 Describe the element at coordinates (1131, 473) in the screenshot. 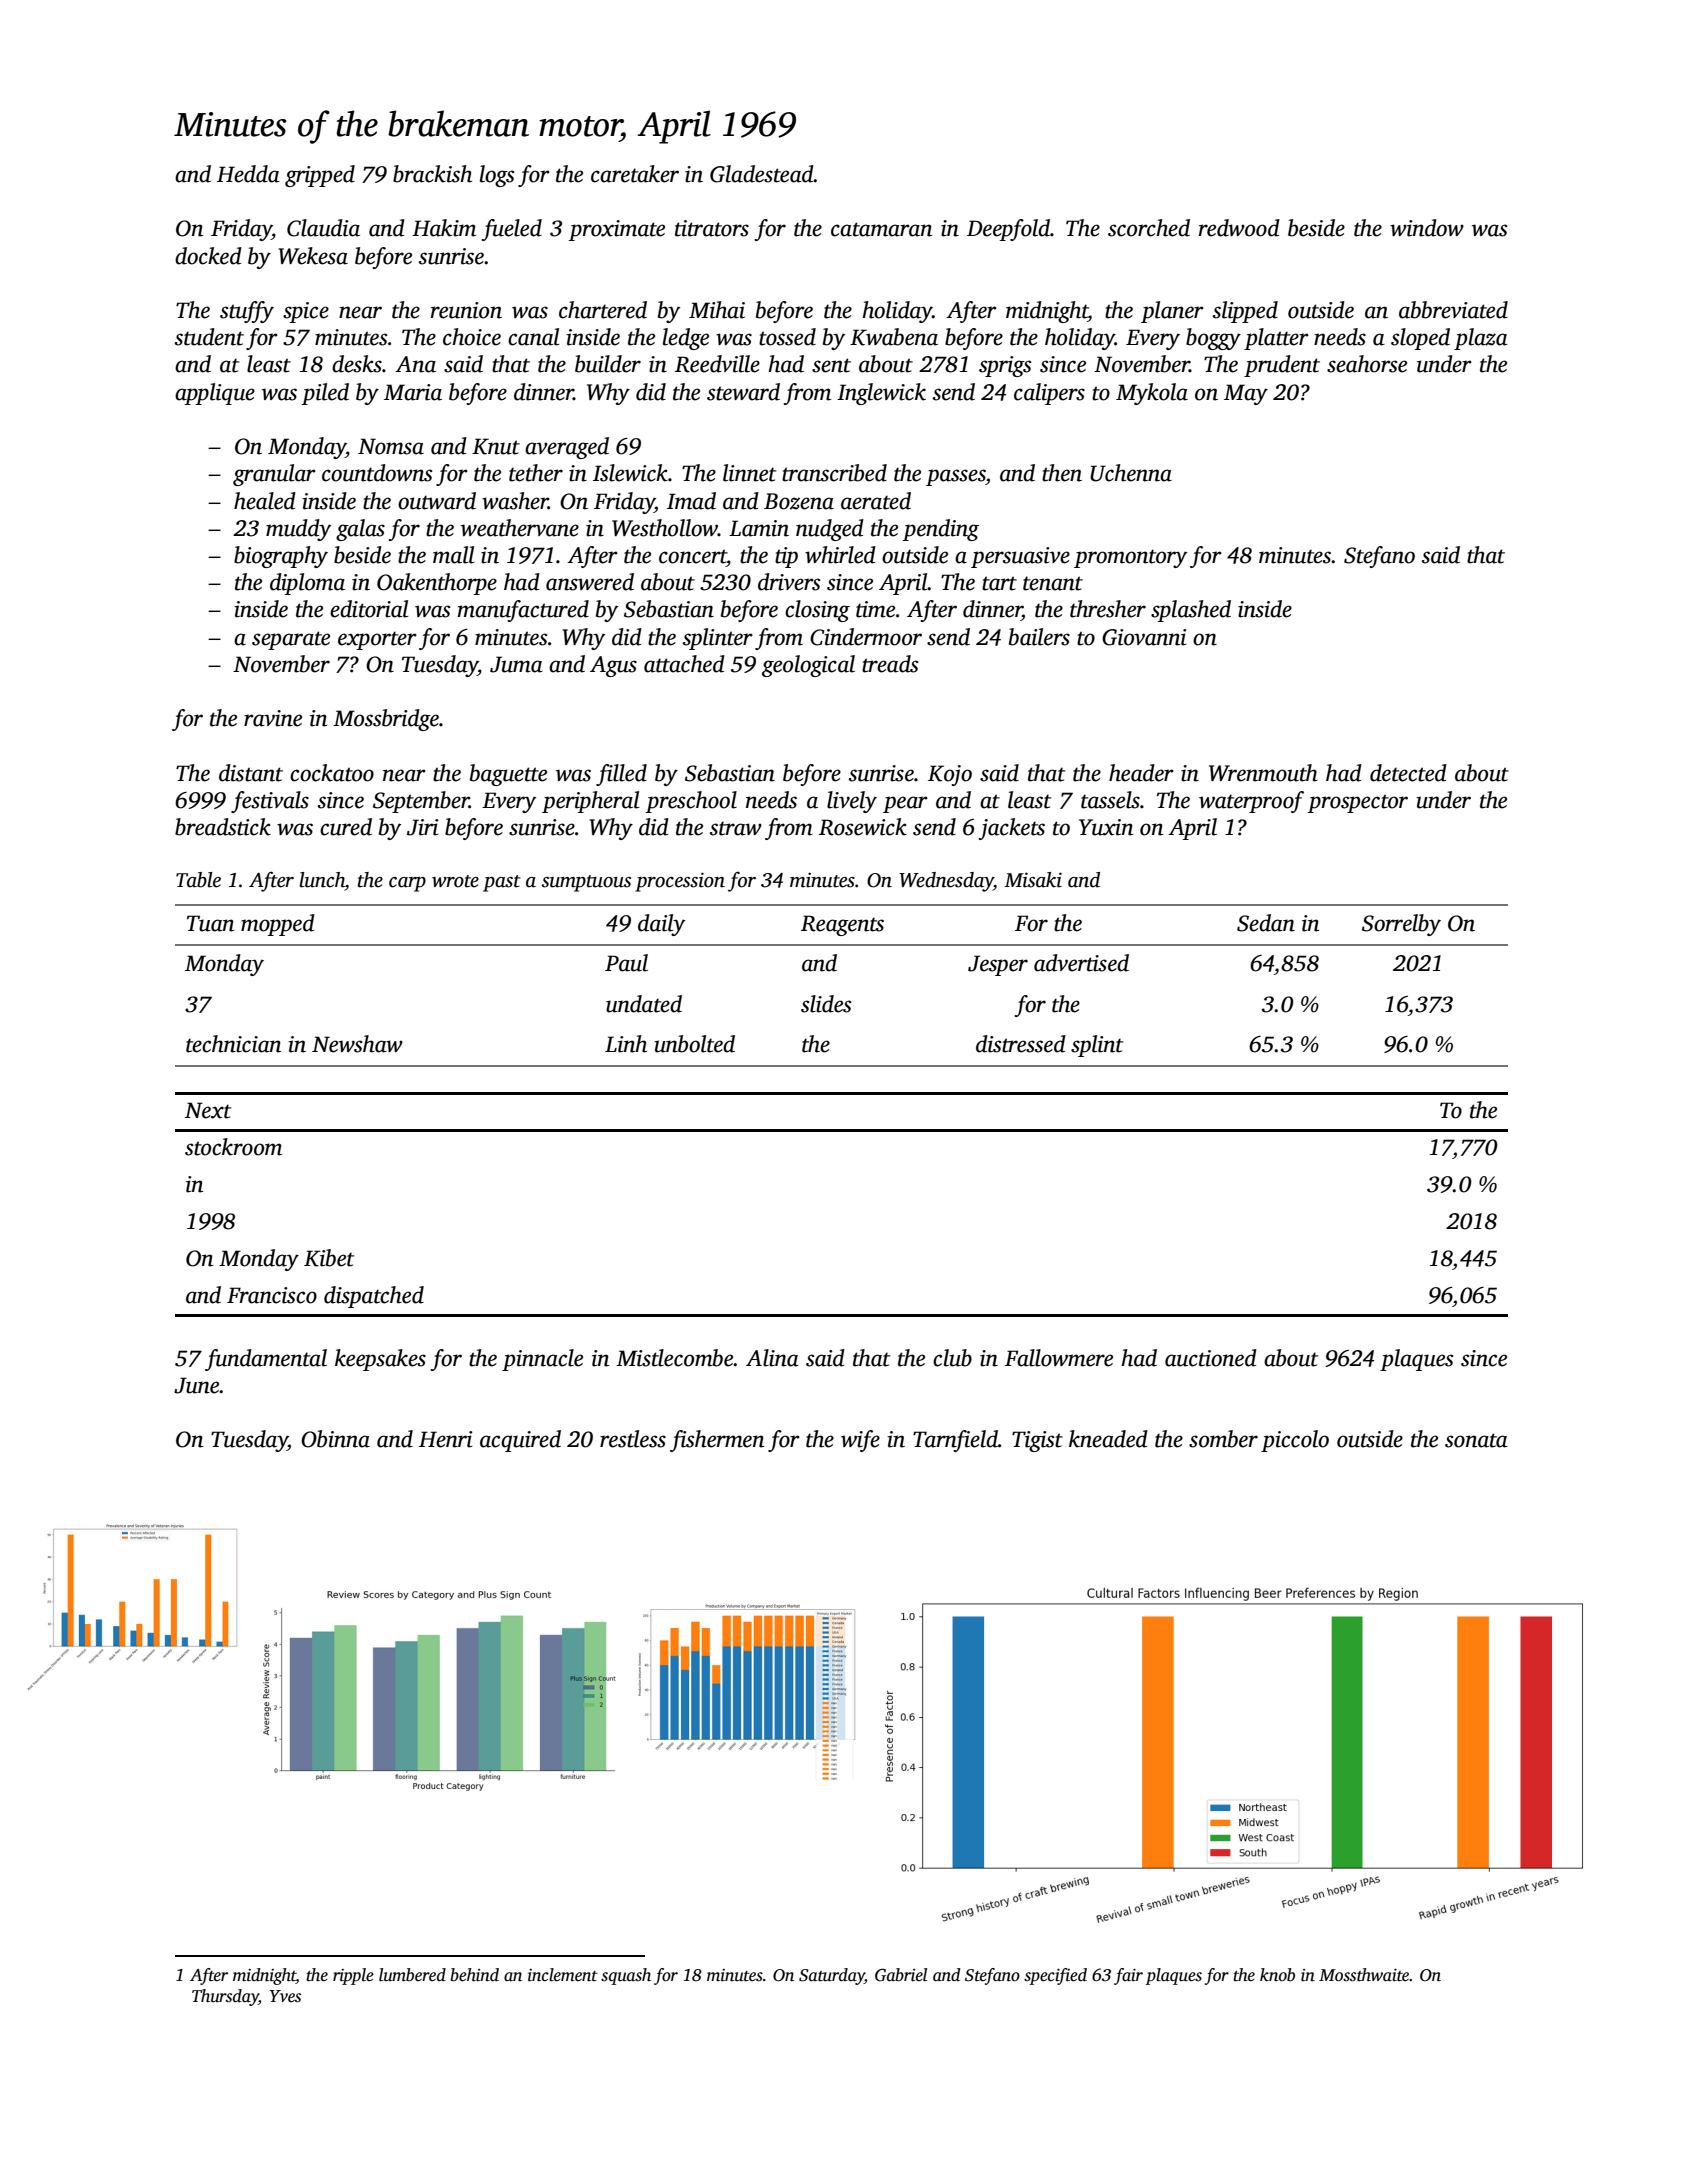

I see `Uchenna` at that location.
